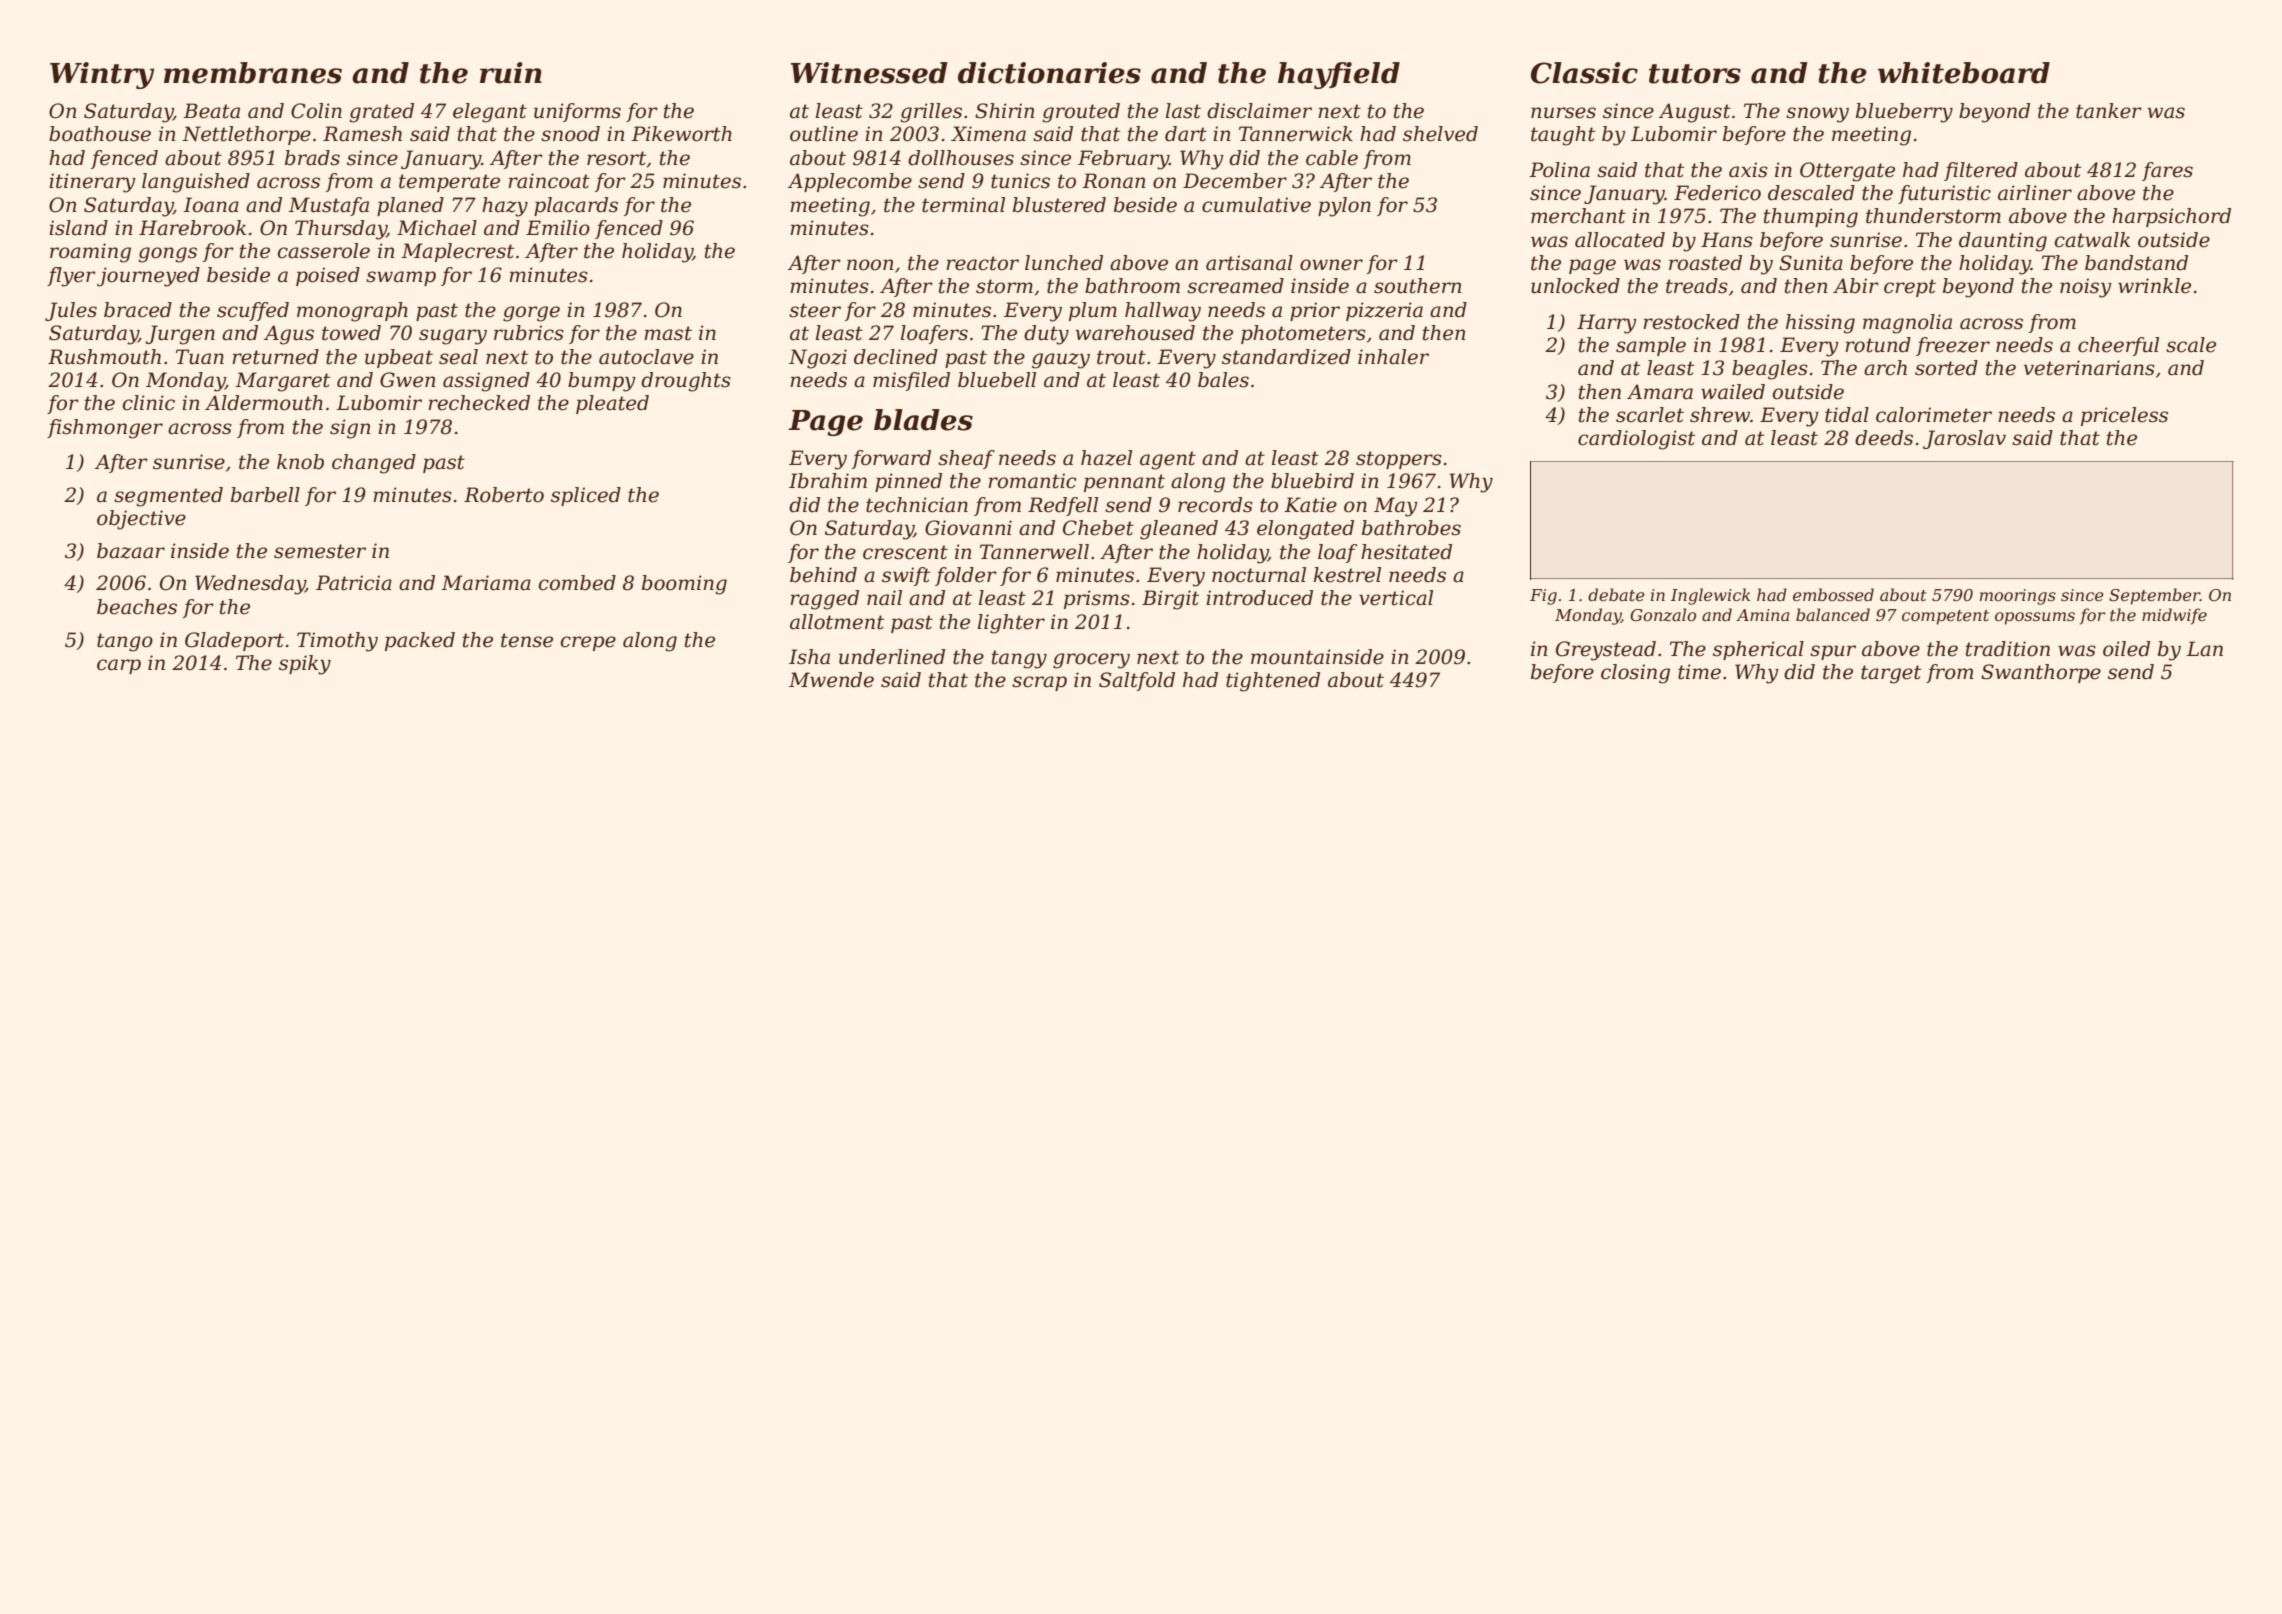 This image has width=2282, height=1614. Describe the element at coordinates (1705, 263) in the image. I see `roasted` at that location.
